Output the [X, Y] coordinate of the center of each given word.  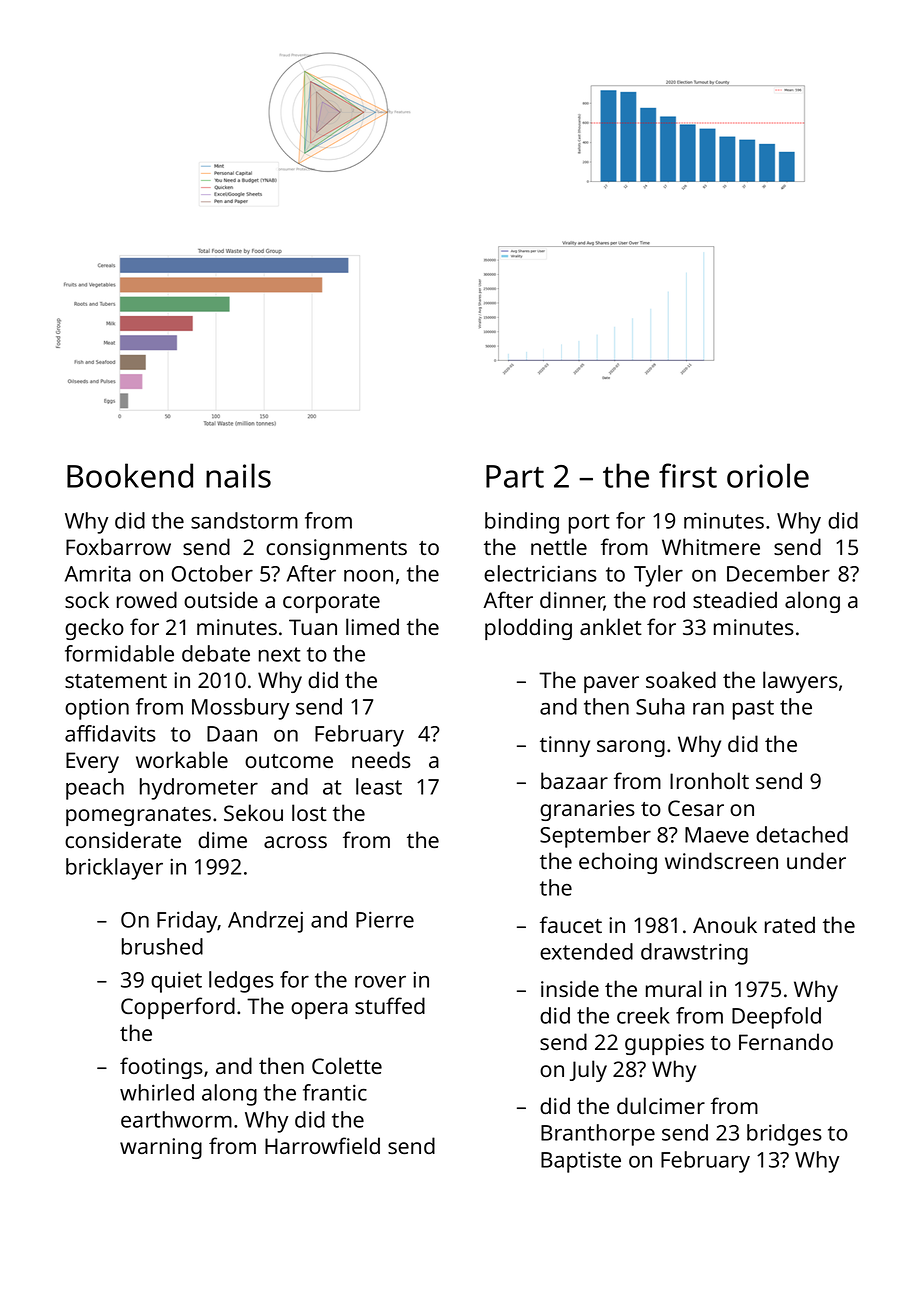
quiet [176, 982]
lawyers [800, 682]
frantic [335, 1092]
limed [372, 626]
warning [161, 1148]
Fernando [786, 1041]
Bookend [130, 475]
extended [586, 951]
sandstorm [244, 520]
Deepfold [776, 1018]
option [97, 709]
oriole [768, 475]
